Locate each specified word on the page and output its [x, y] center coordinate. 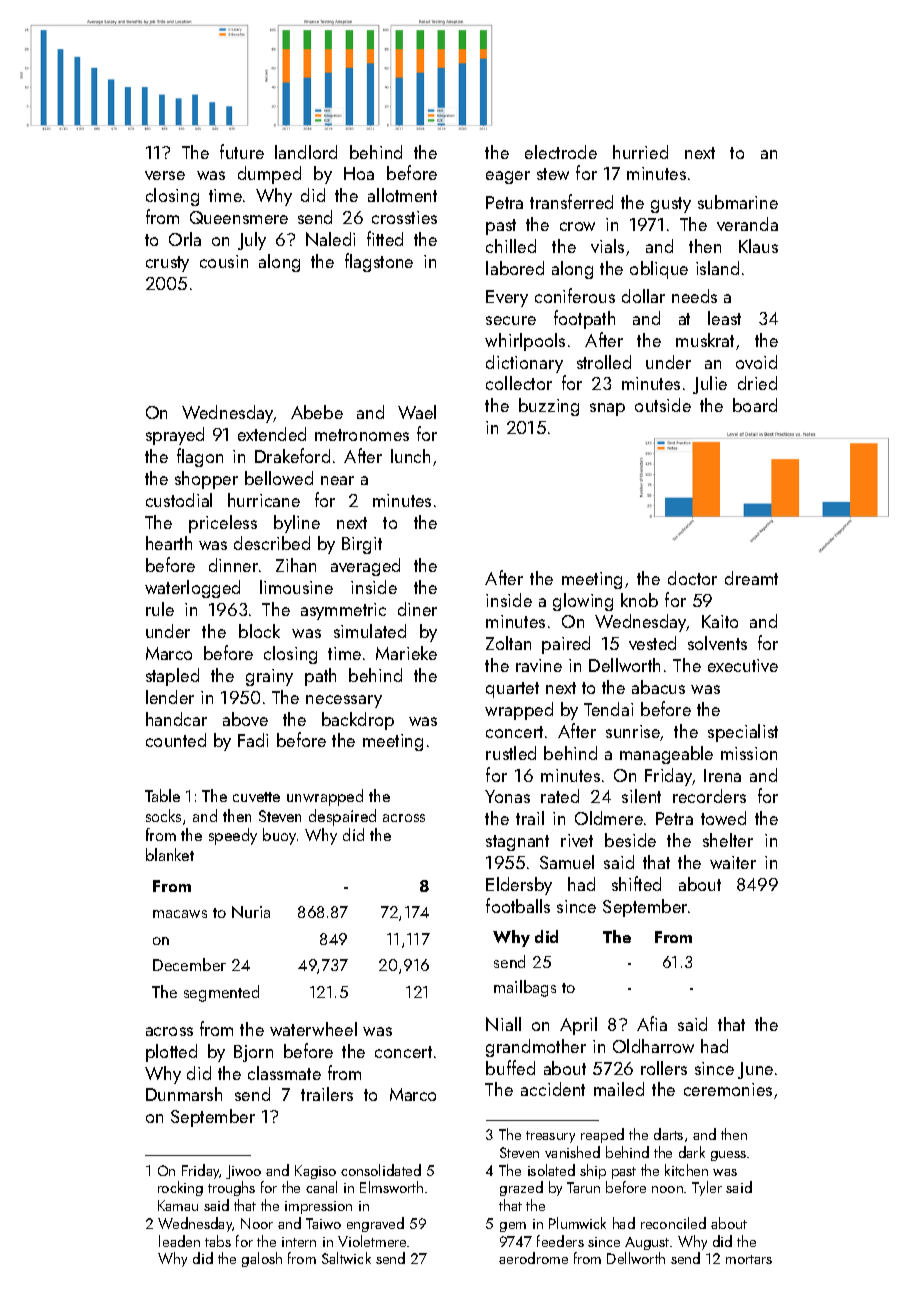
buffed [510, 1067]
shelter [728, 840]
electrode [561, 152]
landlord [306, 152]
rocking [180, 1188]
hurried [640, 152]
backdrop [358, 721]
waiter [733, 862]
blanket [170, 854]
